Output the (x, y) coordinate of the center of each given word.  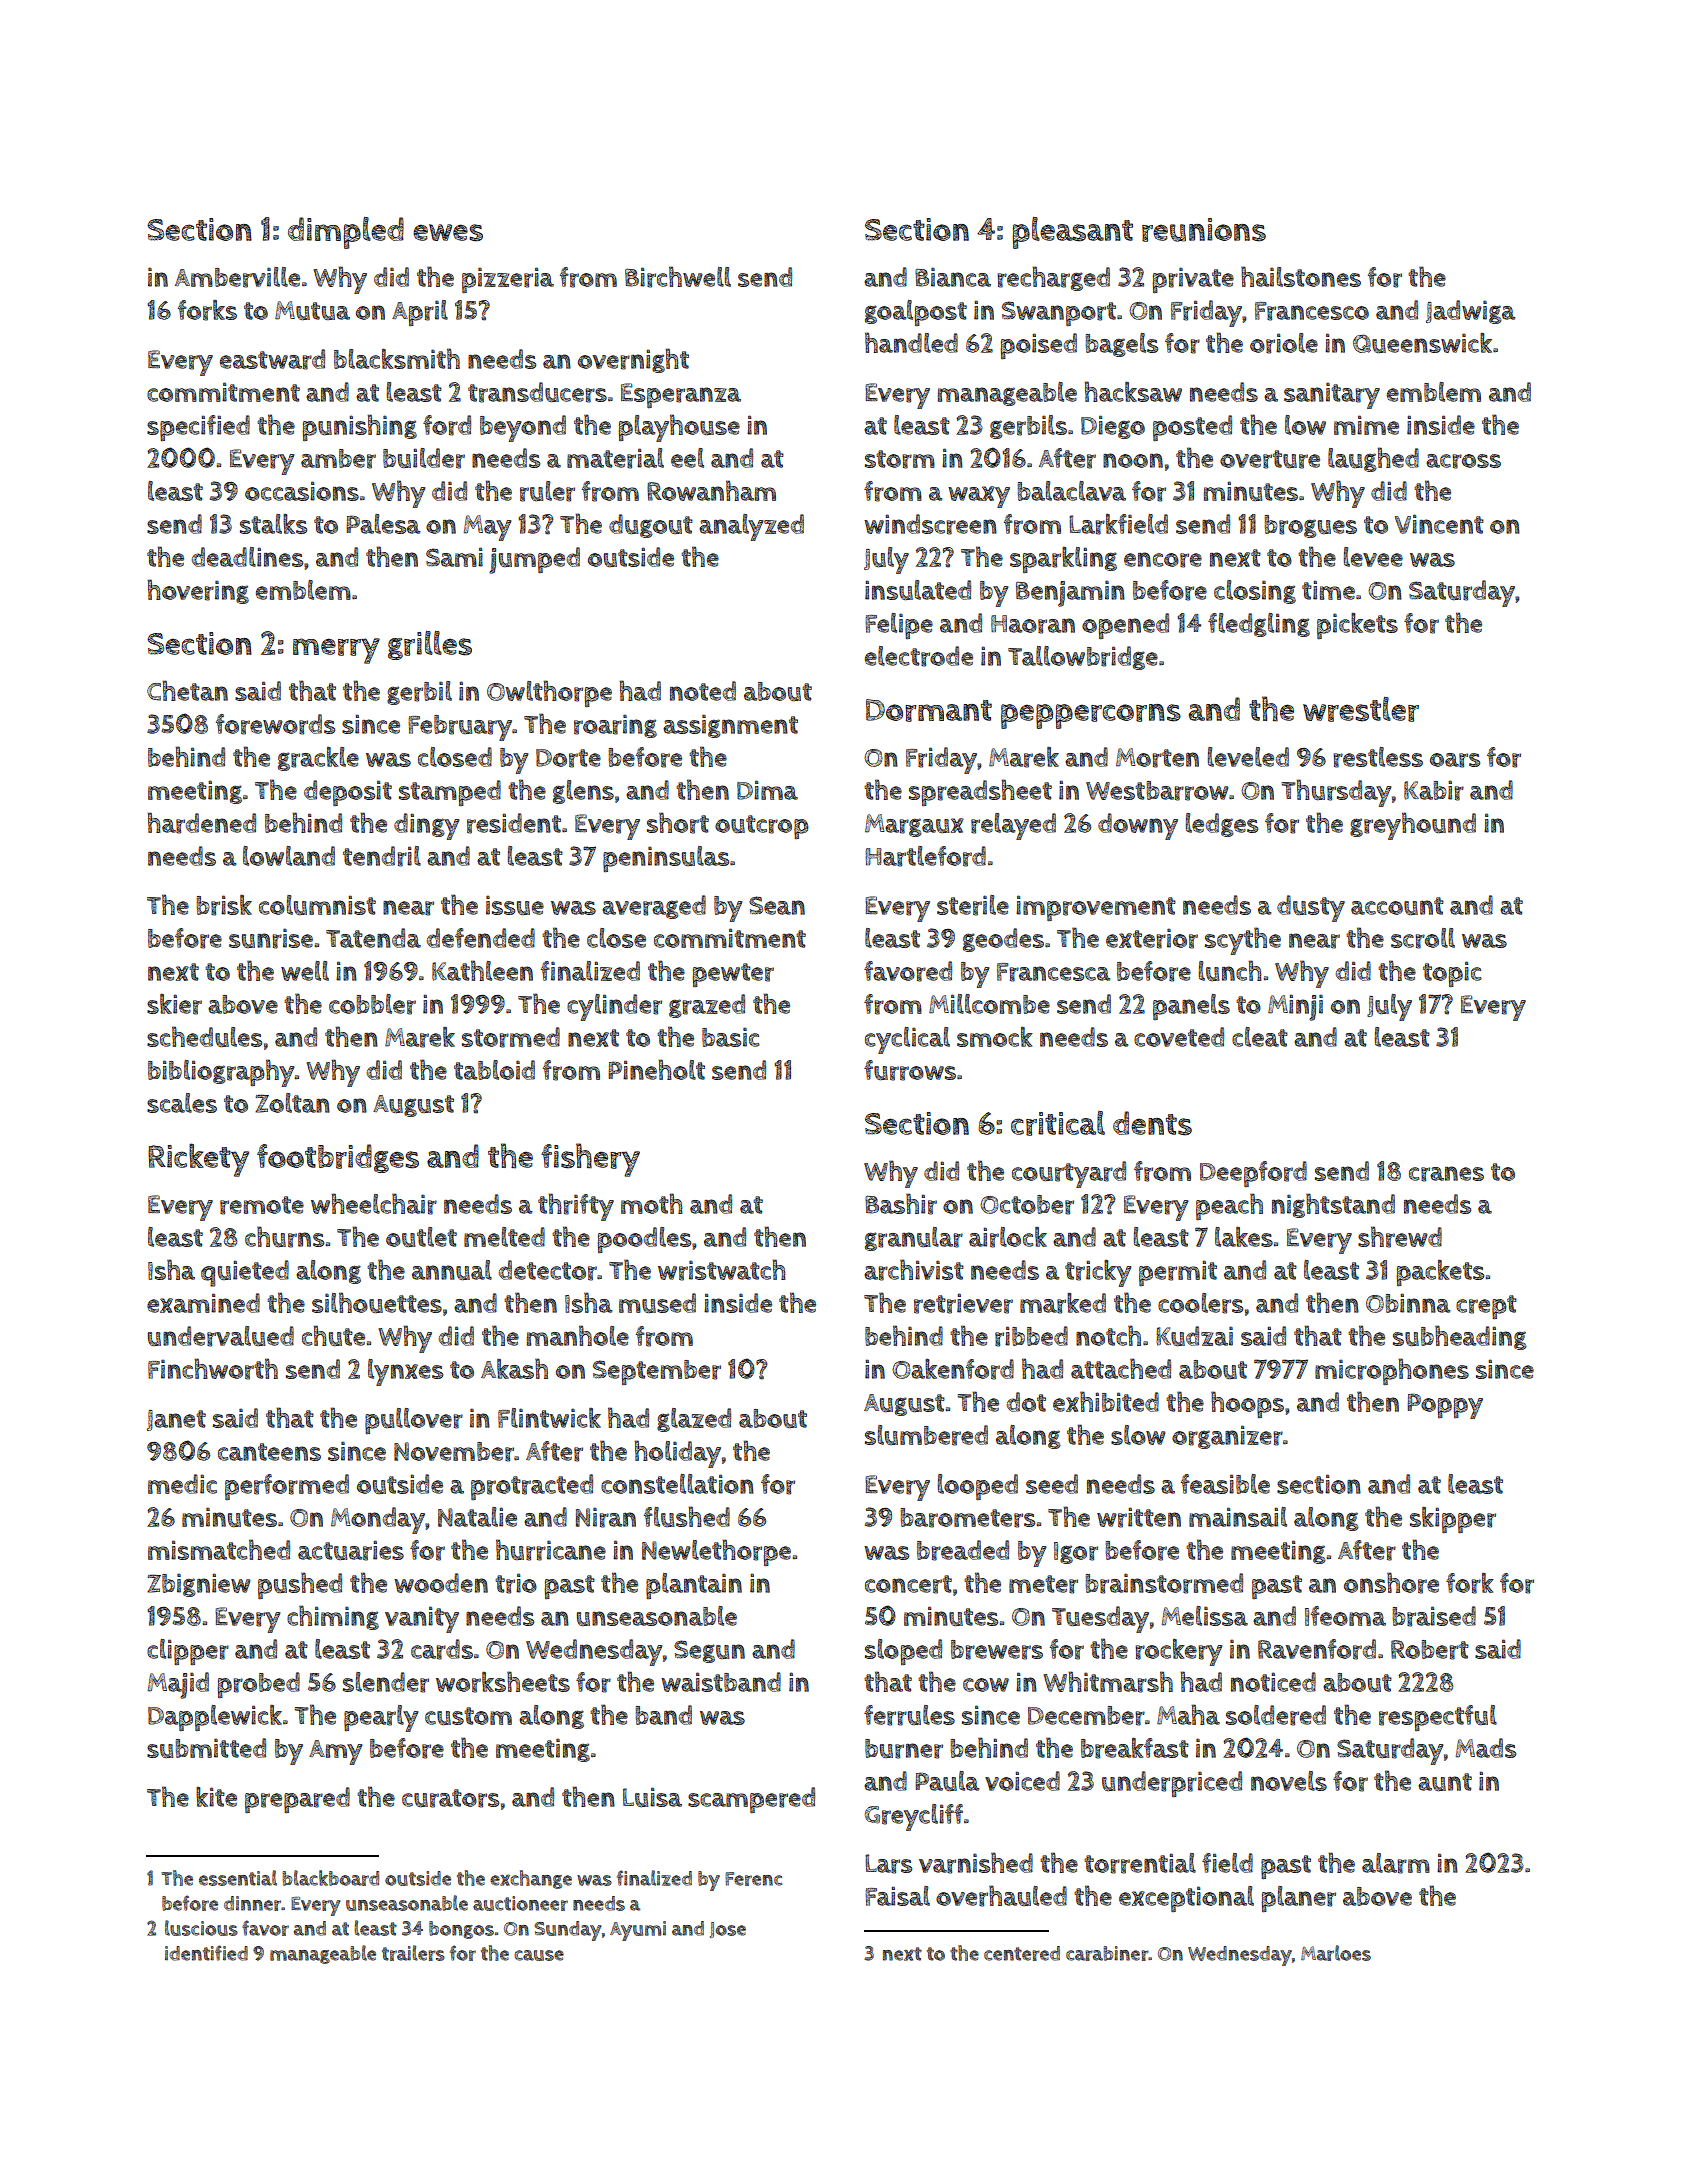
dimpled (346, 233)
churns (284, 1237)
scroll (1423, 938)
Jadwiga (1470, 312)
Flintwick (549, 1418)
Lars (888, 1864)
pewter (733, 975)
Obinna (1408, 1303)
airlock (1008, 1237)
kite (216, 1797)
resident (514, 823)
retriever (963, 1303)
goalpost (916, 313)
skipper (1453, 1520)
